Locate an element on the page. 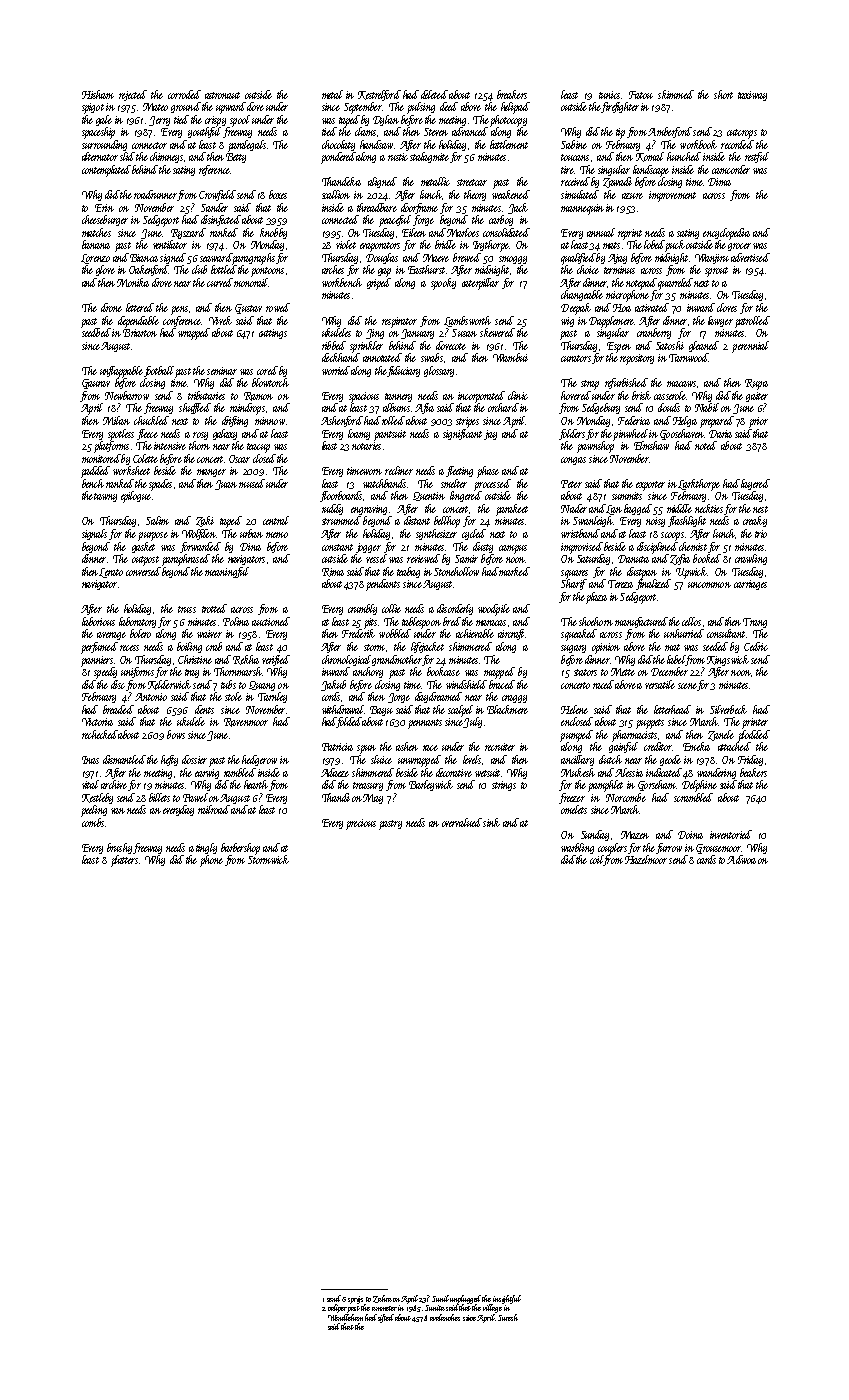 Image resolution: width=849 pixels, height=1400 pixels. deed is located at coordinates (449, 106).
